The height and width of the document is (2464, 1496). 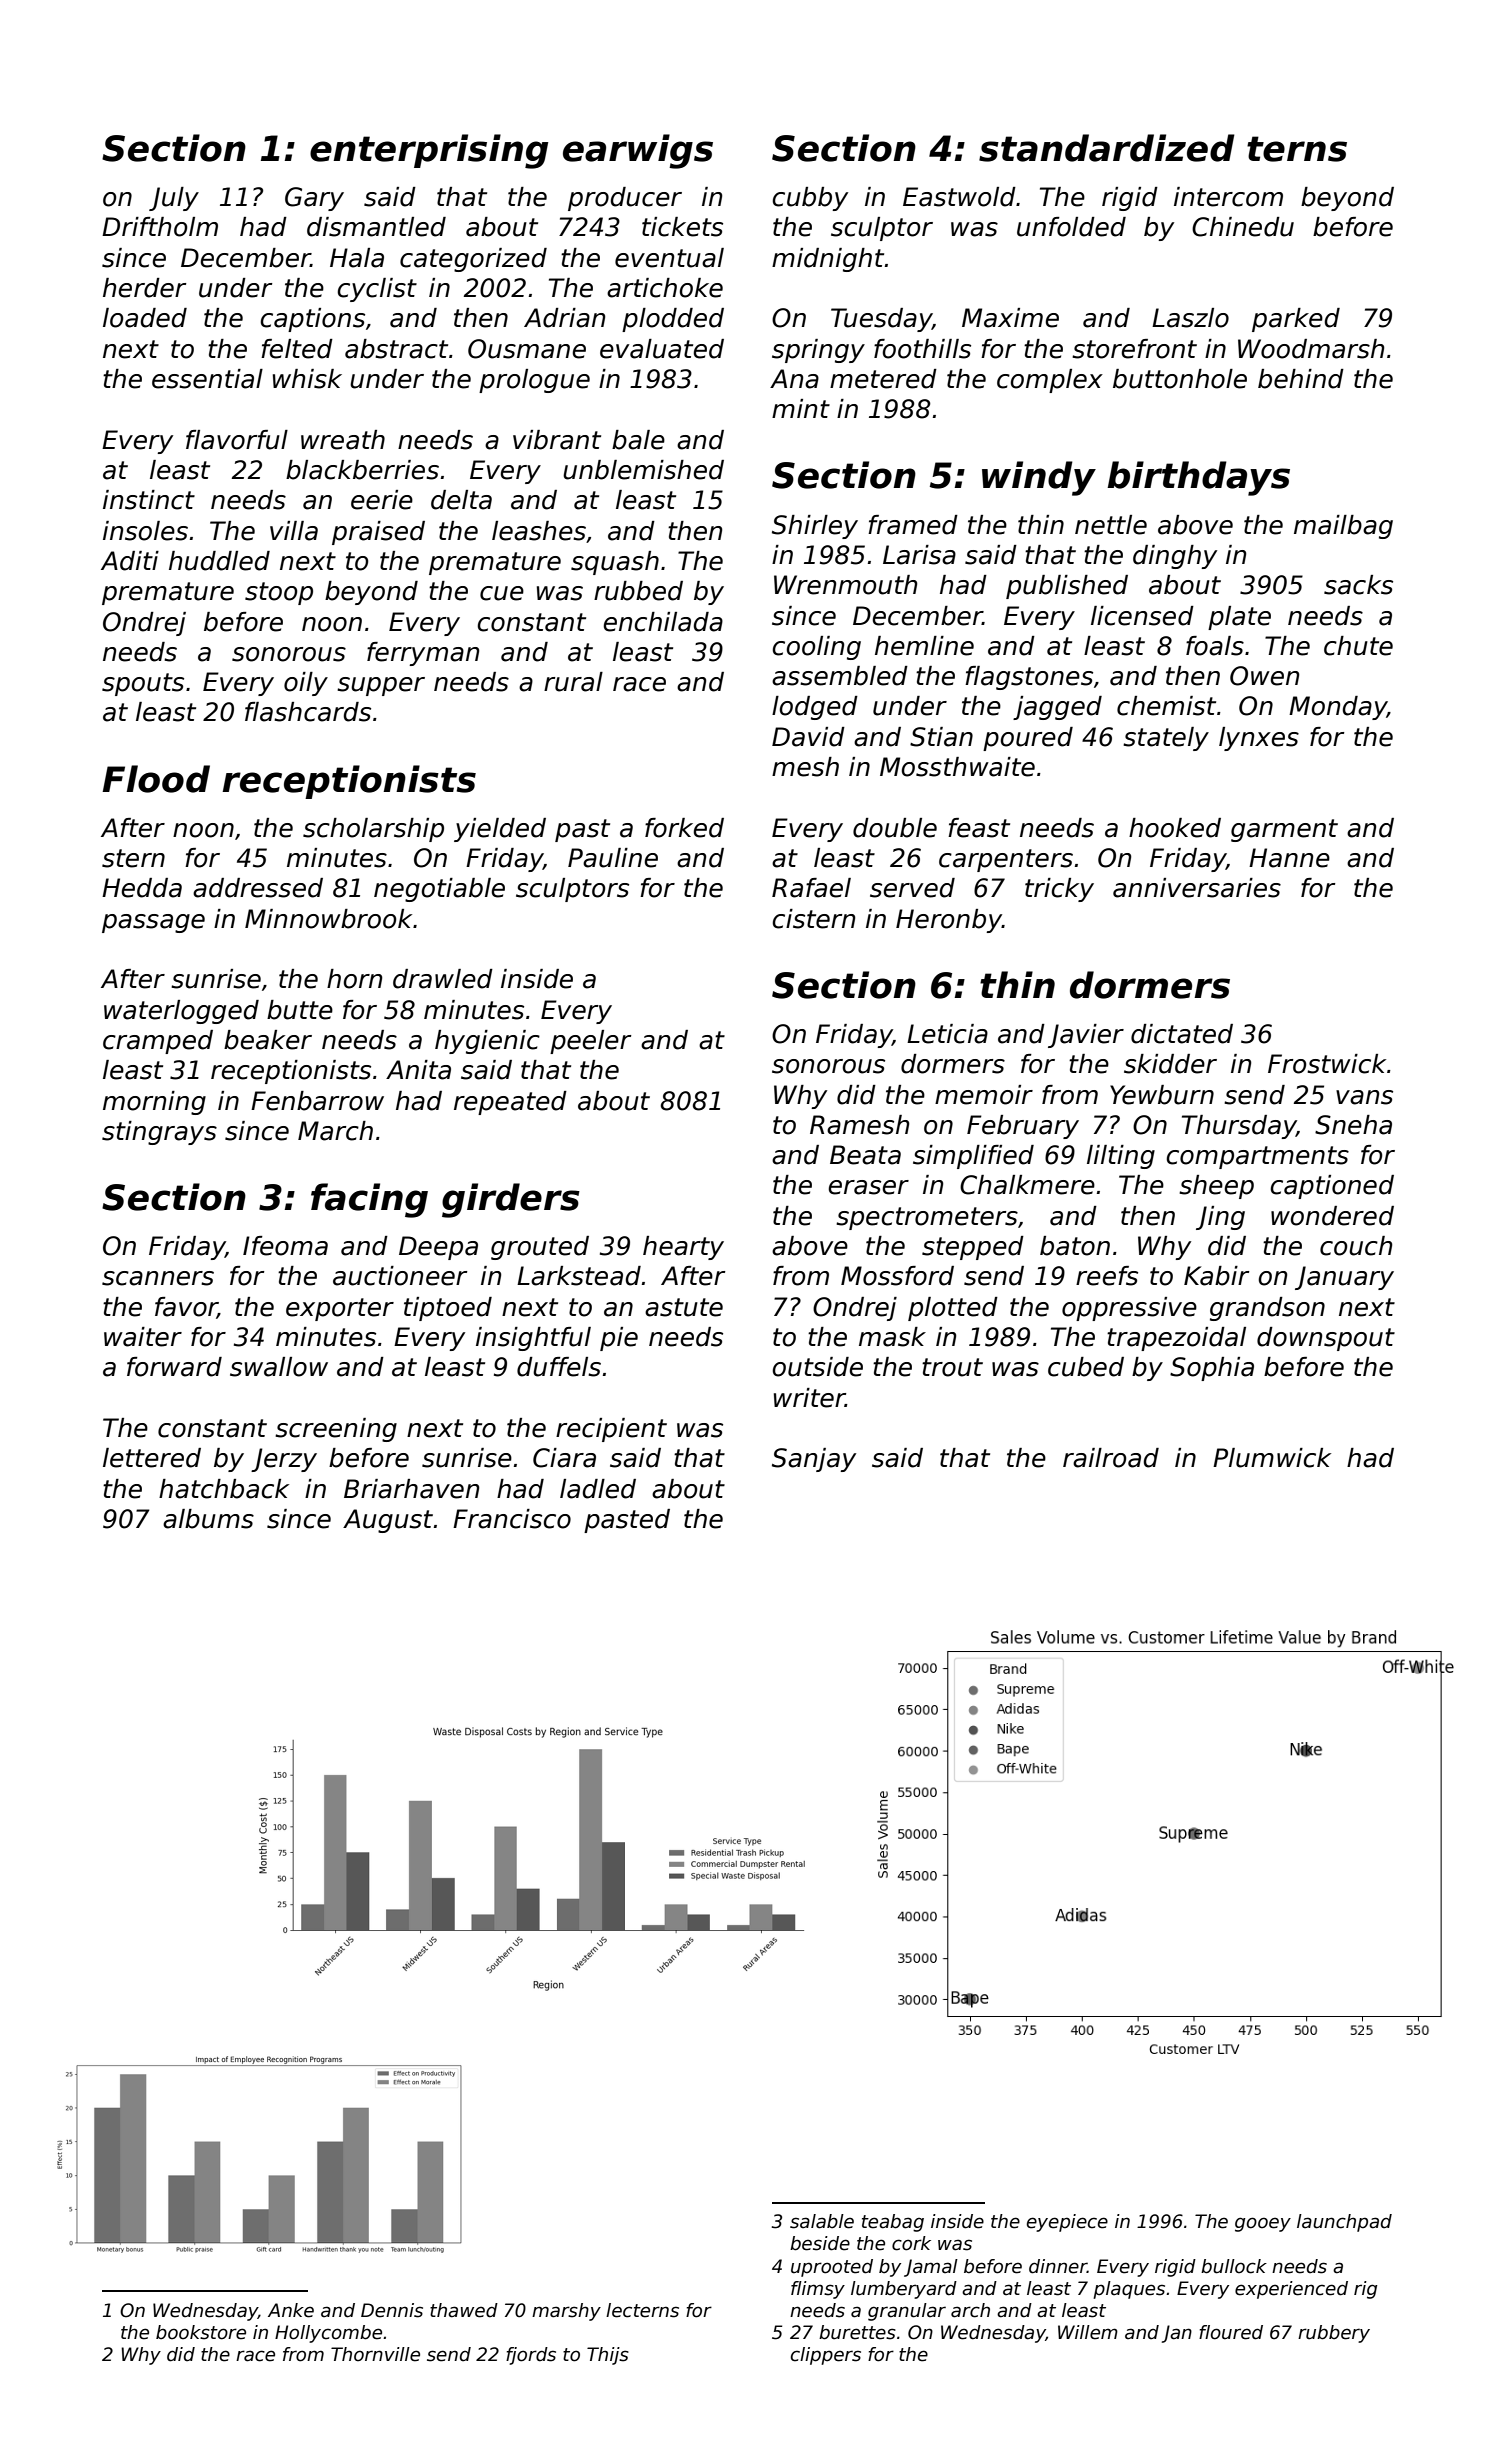 What do you see at coordinates (608, 2356) in the document?
I see `Thijs` at bounding box center [608, 2356].
